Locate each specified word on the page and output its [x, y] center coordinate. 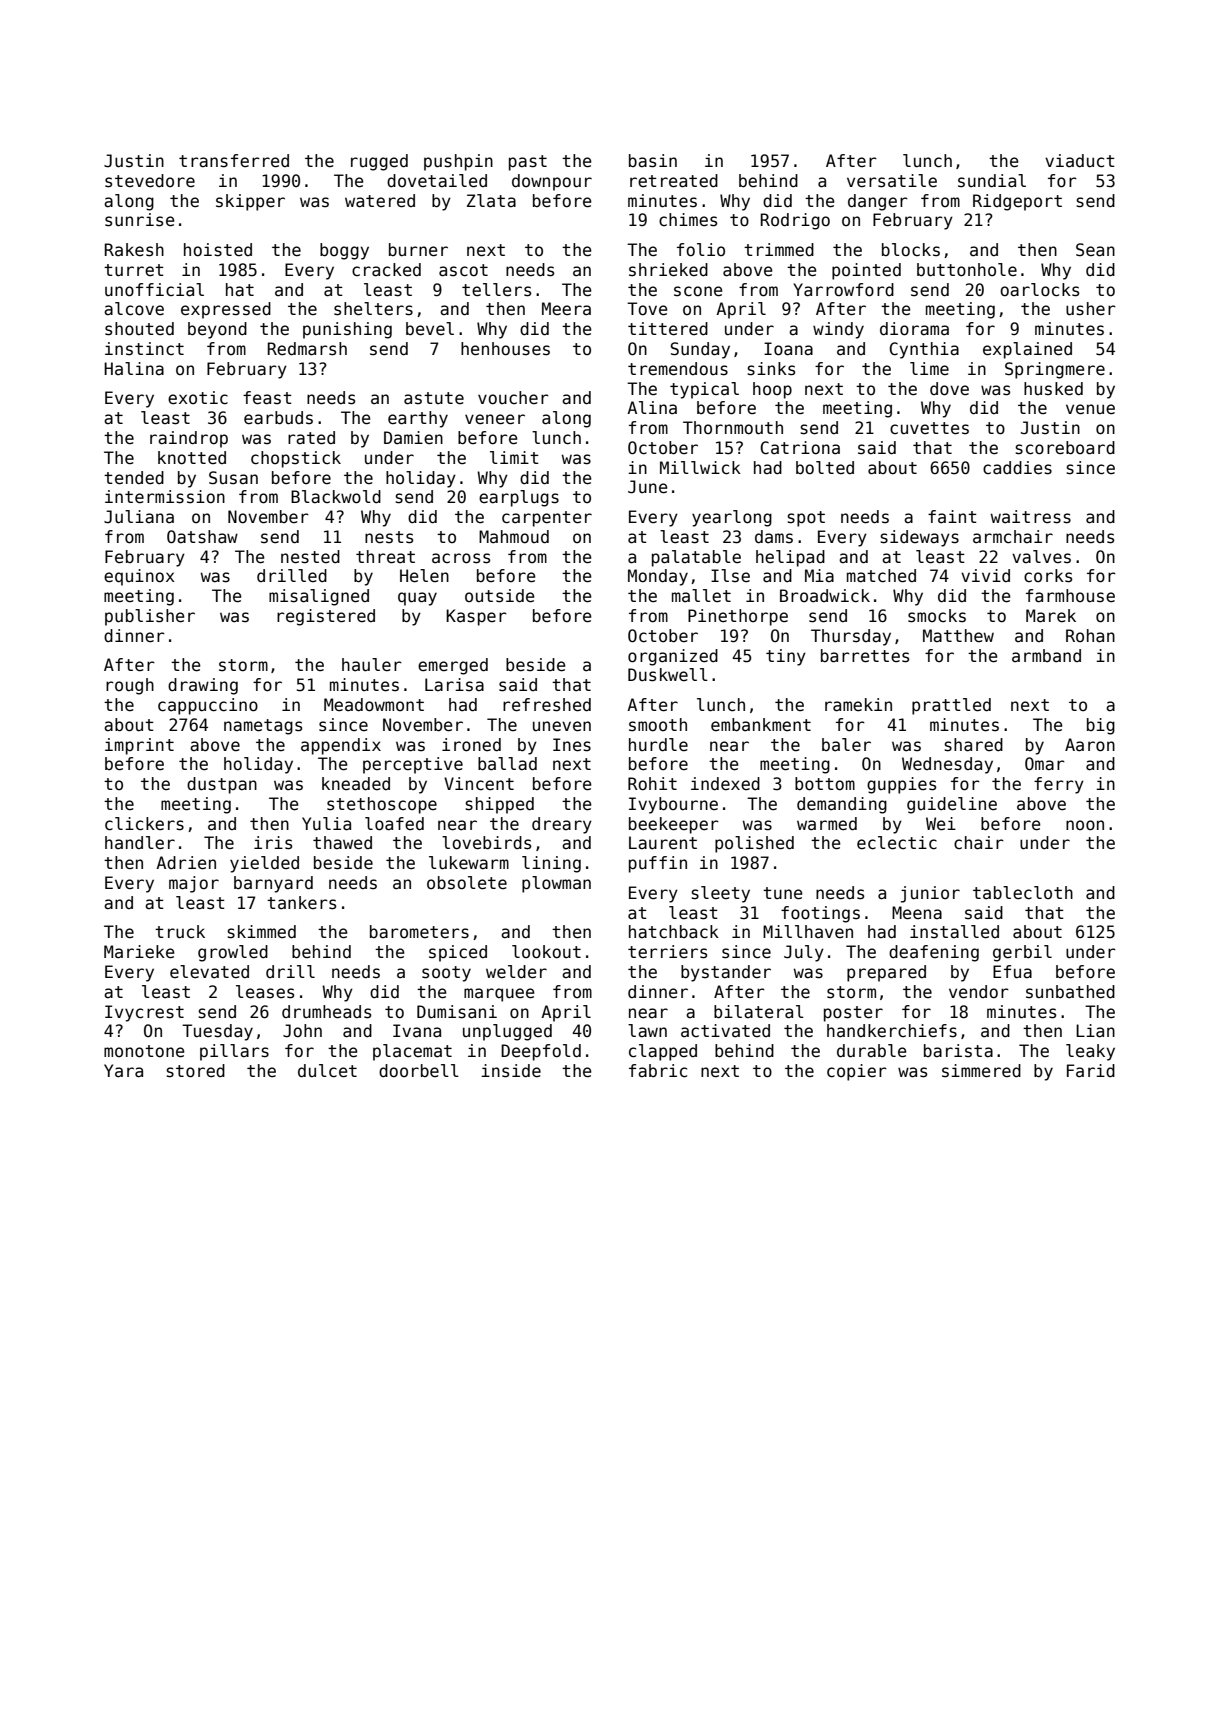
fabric [658, 1071]
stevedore [150, 181]
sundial [992, 181]
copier [857, 1072]
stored [195, 1071]
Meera [566, 309]
